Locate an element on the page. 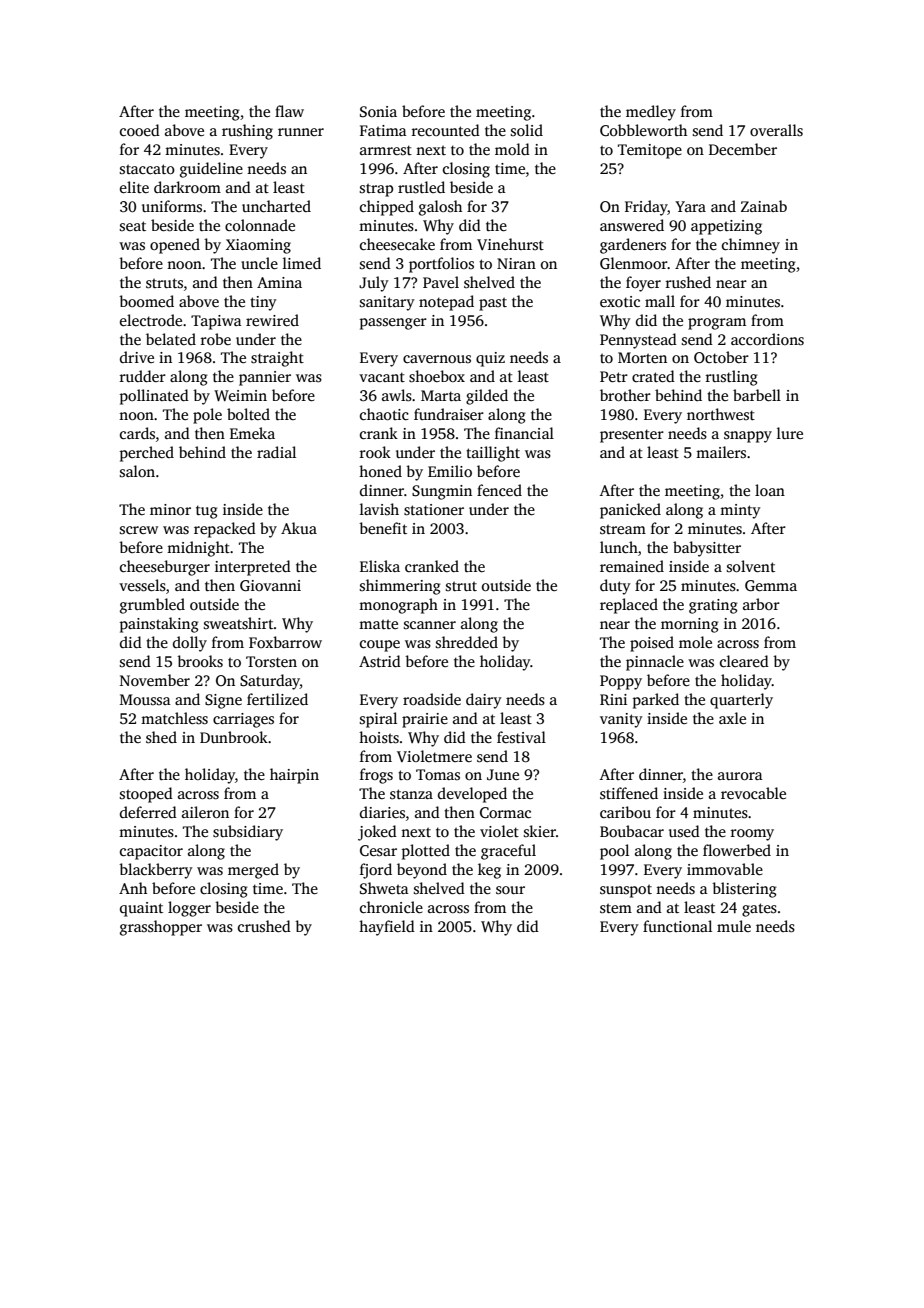 This page has height=1308, width=924. Vinehurst is located at coordinates (510, 244).
